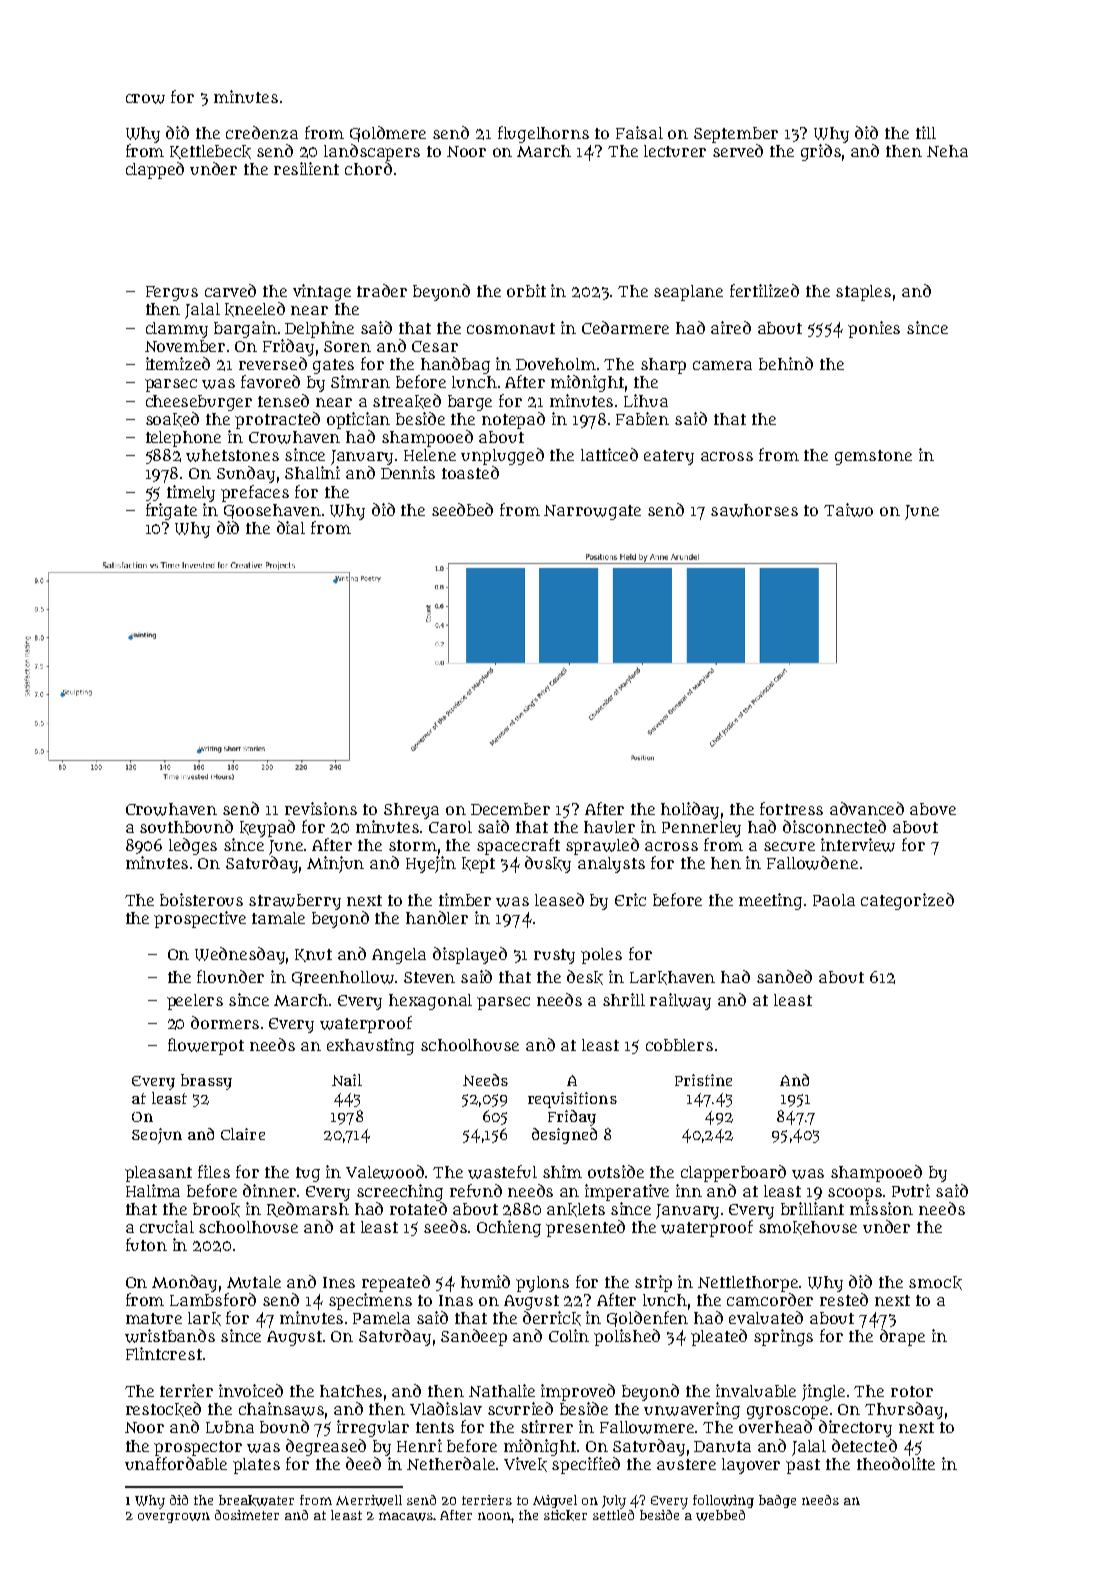  What do you see at coordinates (609, 827) in the screenshot?
I see `hauler` at bounding box center [609, 827].
